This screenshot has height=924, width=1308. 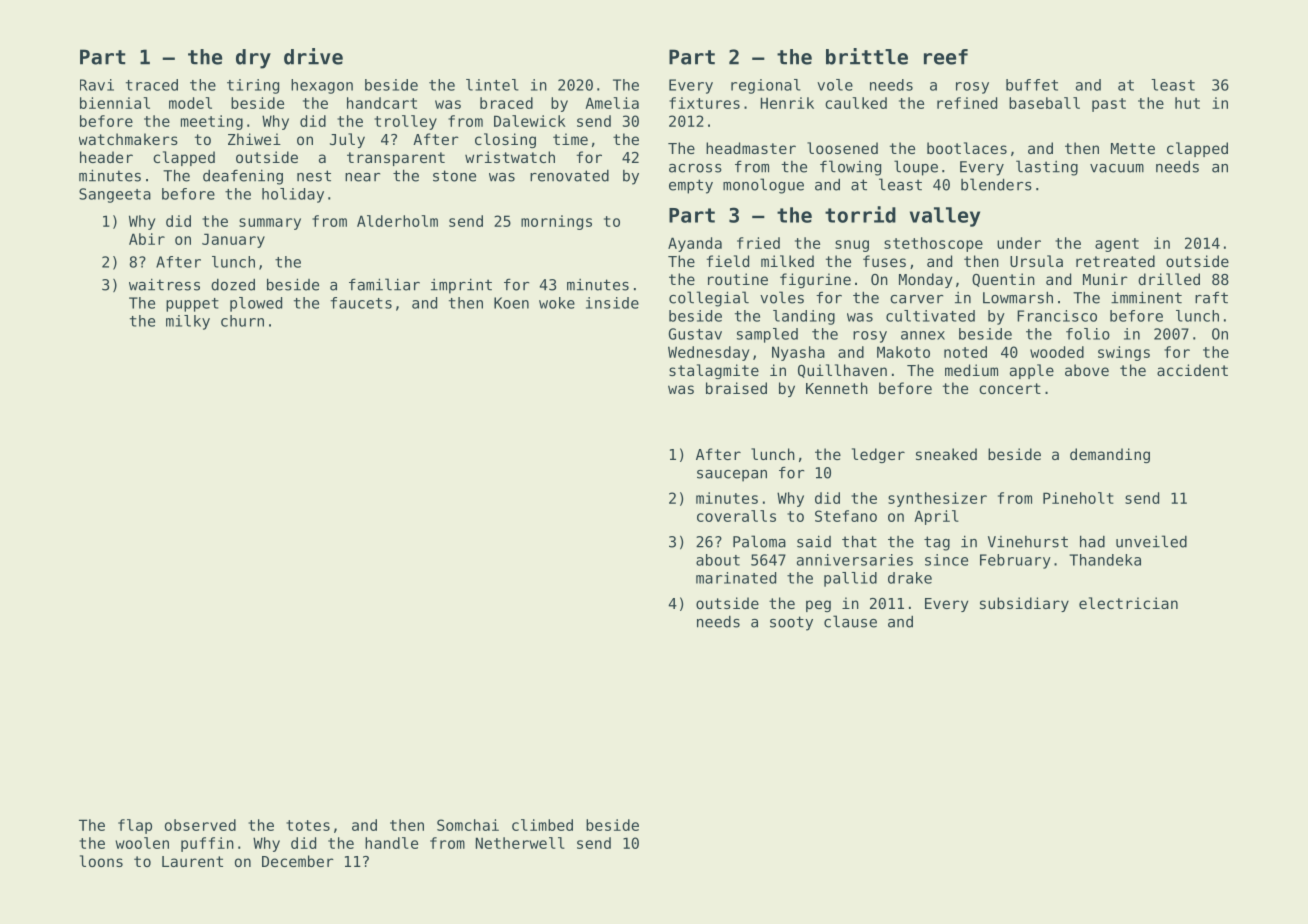 I want to click on milky, so click(x=188, y=322).
